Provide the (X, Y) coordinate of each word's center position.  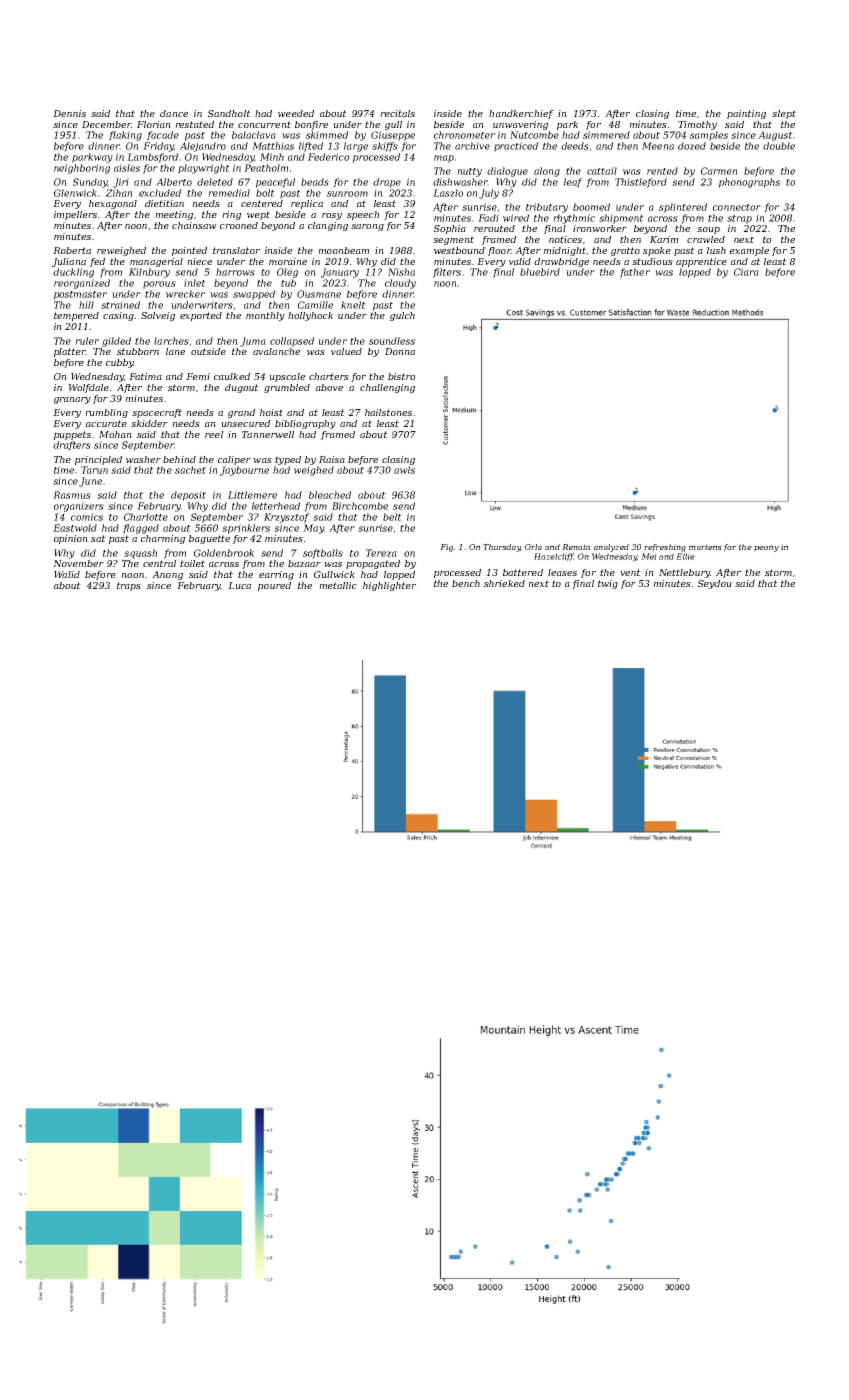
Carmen (719, 171)
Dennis (69, 113)
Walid (67, 574)
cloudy (400, 284)
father (635, 273)
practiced (516, 147)
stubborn (138, 351)
